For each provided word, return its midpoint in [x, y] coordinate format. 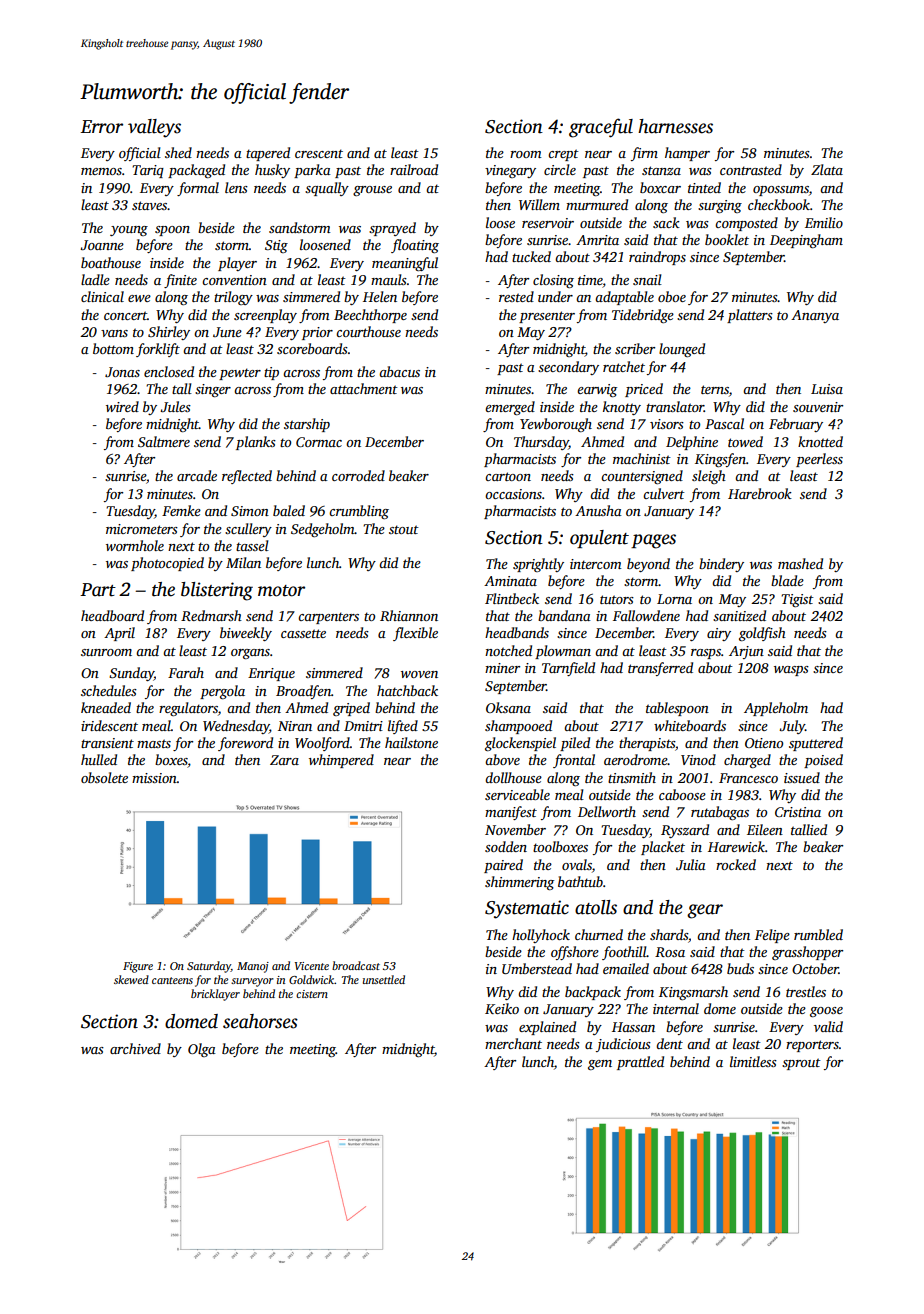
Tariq [148, 171]
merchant [513, 1043]
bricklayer [215, 995]
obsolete [104, 777]
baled [289, 510]
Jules [175, 406]
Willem [539, 204]
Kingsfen [720, 460]
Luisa [827, 389]
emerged [510, 408]
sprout [801, 1064]
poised [823, 761]
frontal [574, 761]
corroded [358, 475]
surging [720, 206]
